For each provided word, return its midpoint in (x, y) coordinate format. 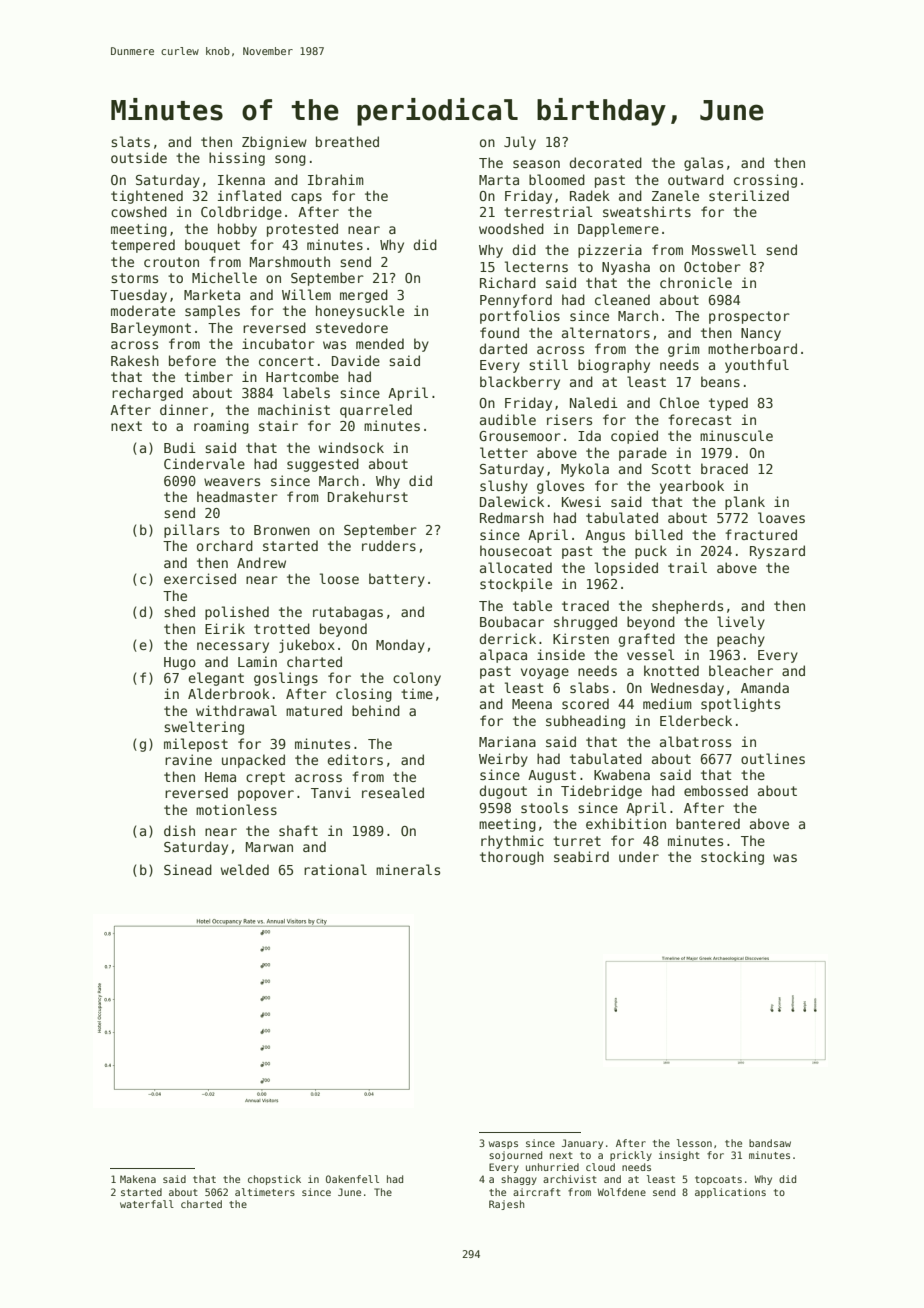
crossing (765, 181)
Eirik (225, 628)
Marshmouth (290, 261)
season (536, 164)
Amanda (765, 687)
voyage (545, 673)
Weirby (503, 760)
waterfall (147, 1204)
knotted (671, 670)
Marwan (269, 847)
